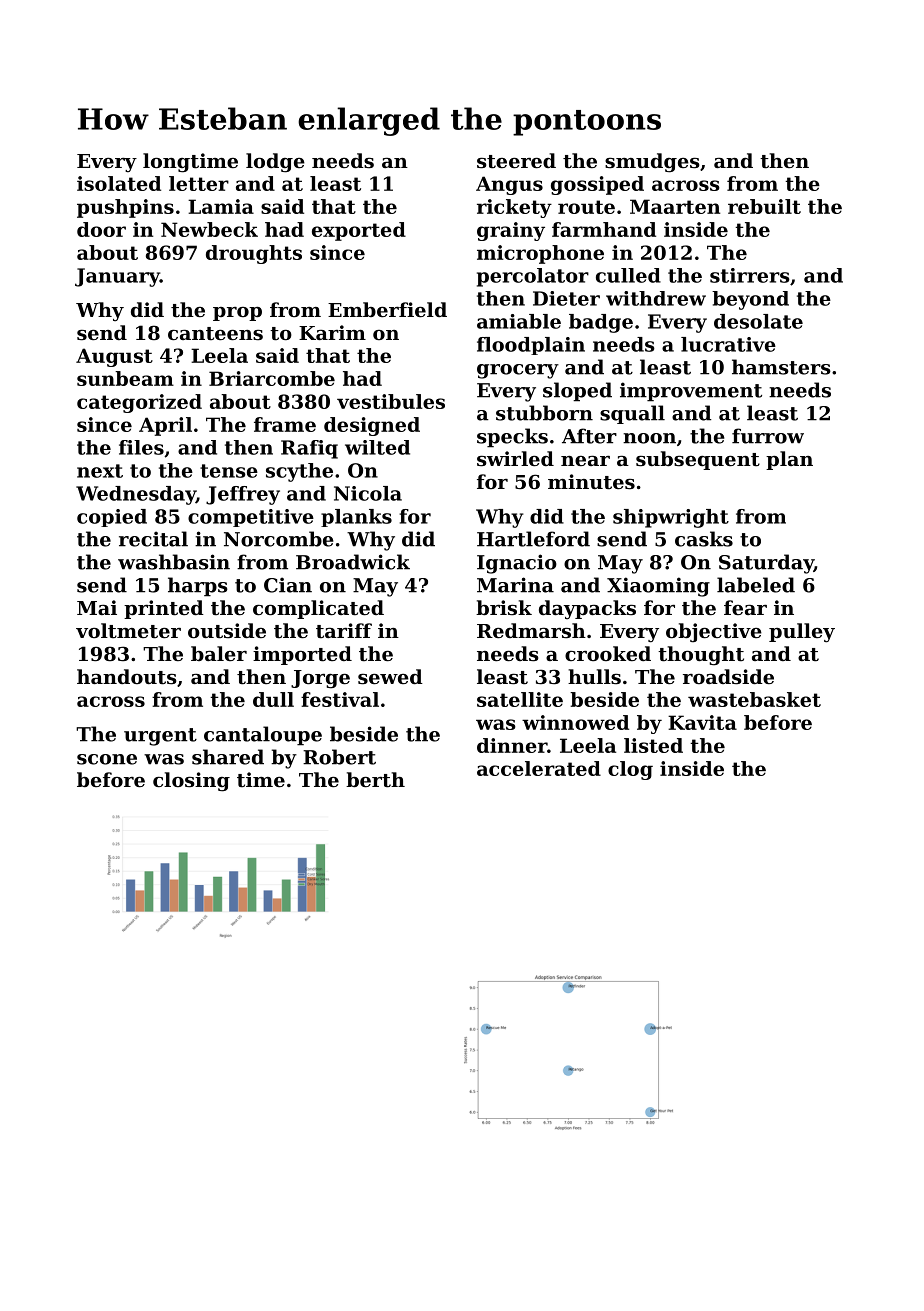 The width and height of the page is (924, 1311). Describe the element at coordinates (516, 161) in the page. I see `steered` at that location.
